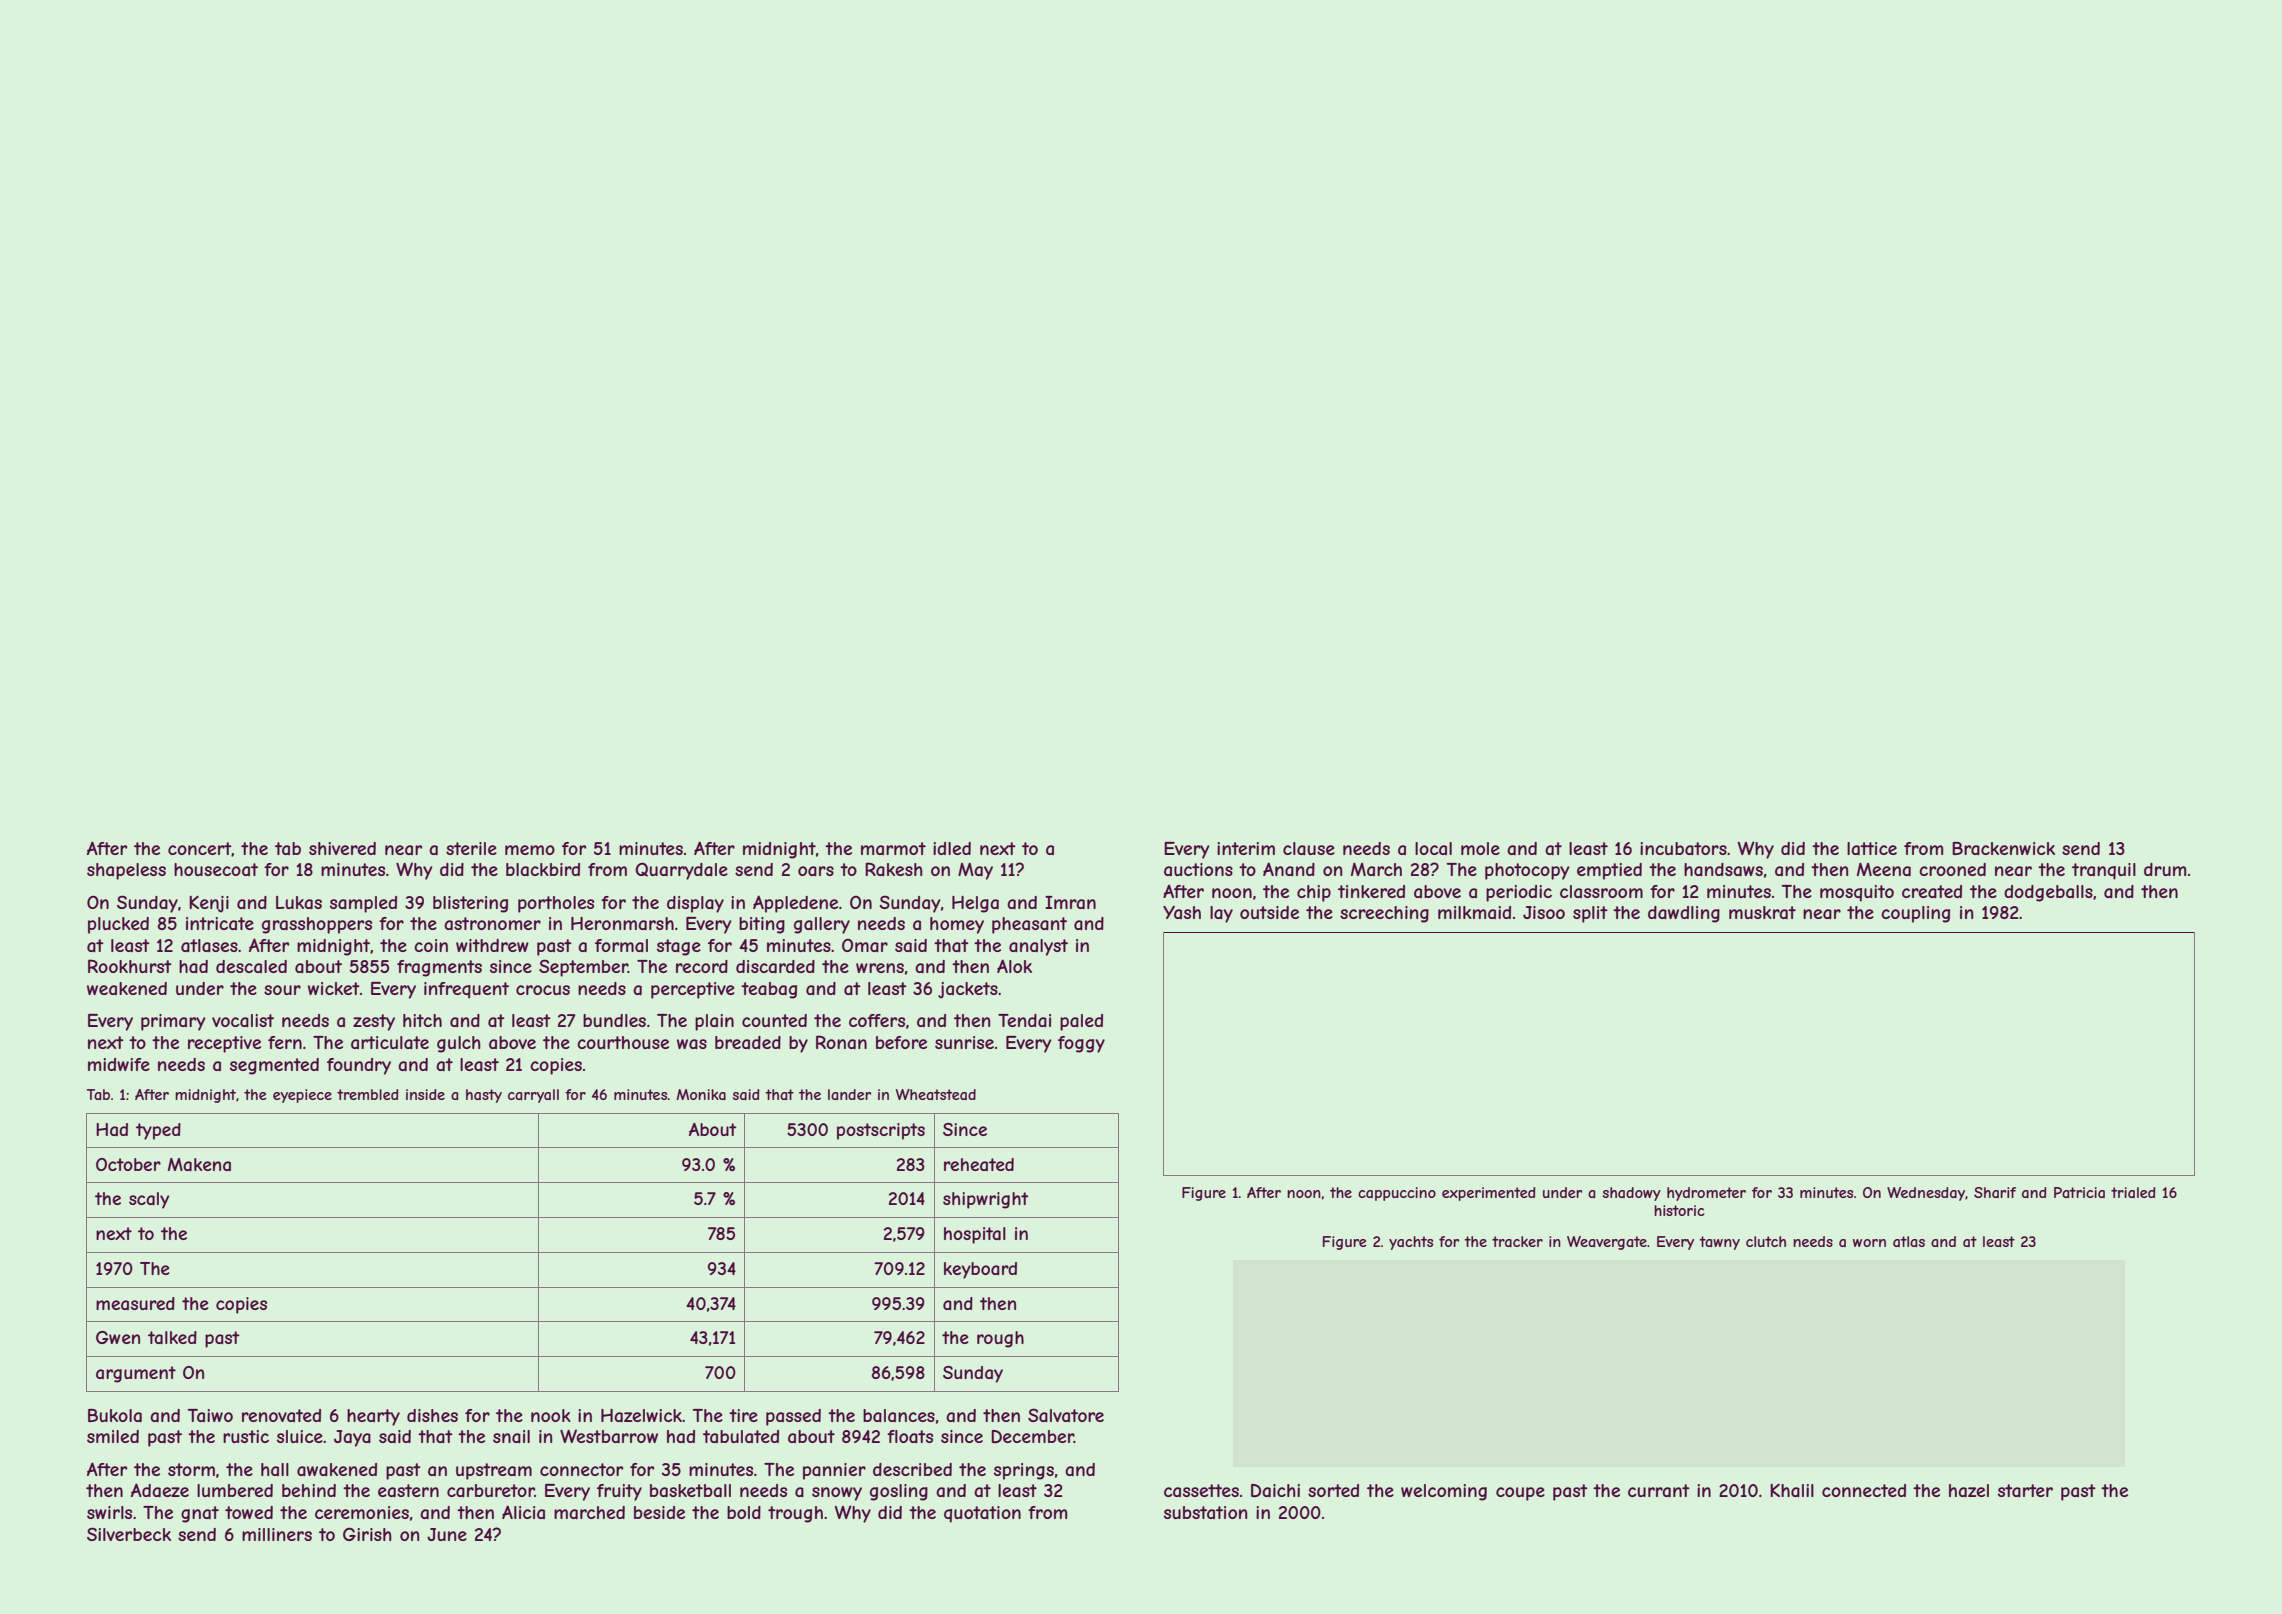 The image size is (2282, 1614). What do you see at coordinates (2025, 1490) in the page?
I see `starter` at bounding box center [2025, 1490].
